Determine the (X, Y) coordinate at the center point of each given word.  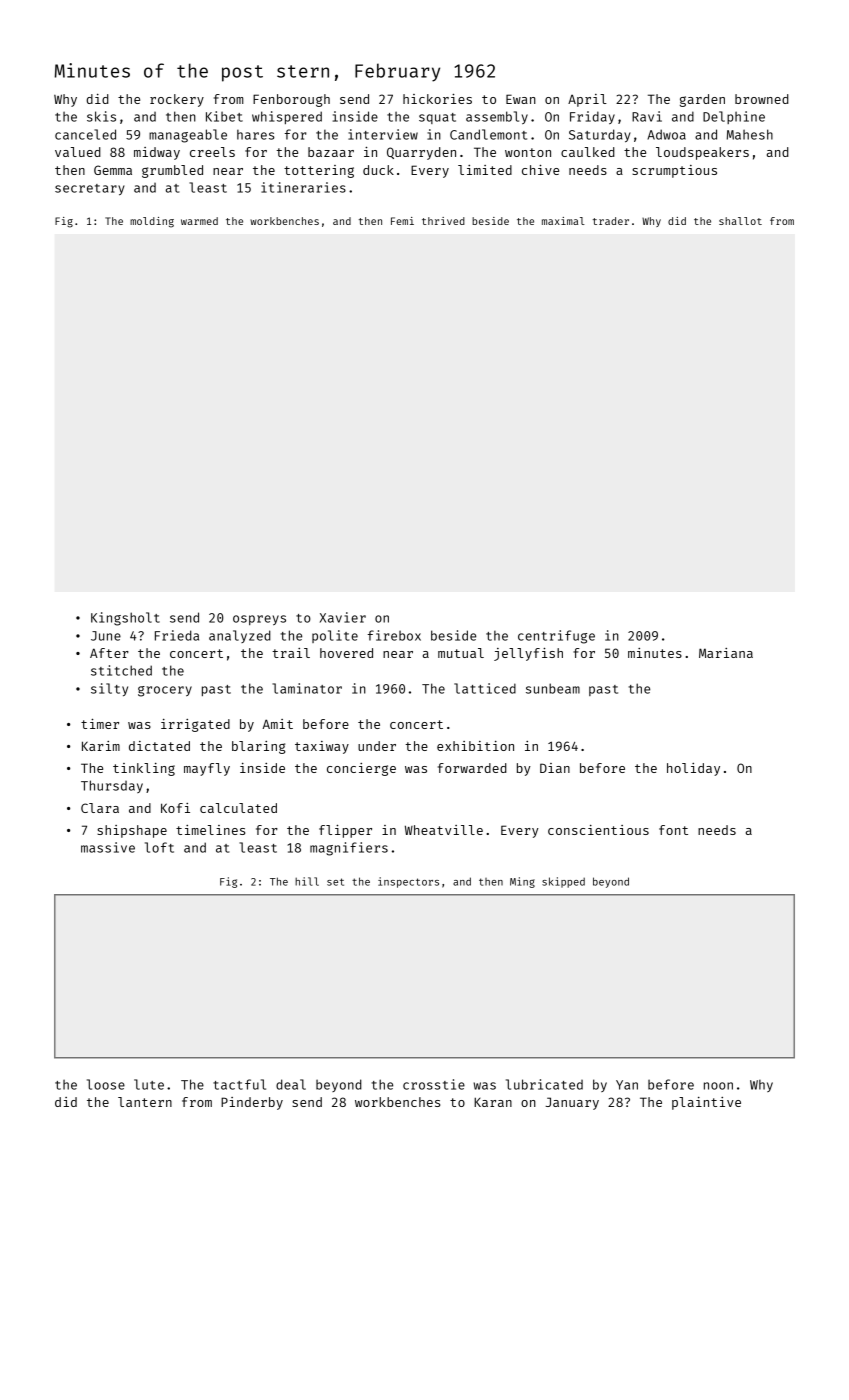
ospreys (259, 620)
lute (149, 1084)
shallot (740, 221)
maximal (563, 221)
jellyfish (528, 654)
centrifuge (556, 637)
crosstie (434, 1084)
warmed (199, 221)
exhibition (475, 746)
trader (611, 221)
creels (212, 152)
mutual (461, 653)
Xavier (343, 617)
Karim (101, 746)
